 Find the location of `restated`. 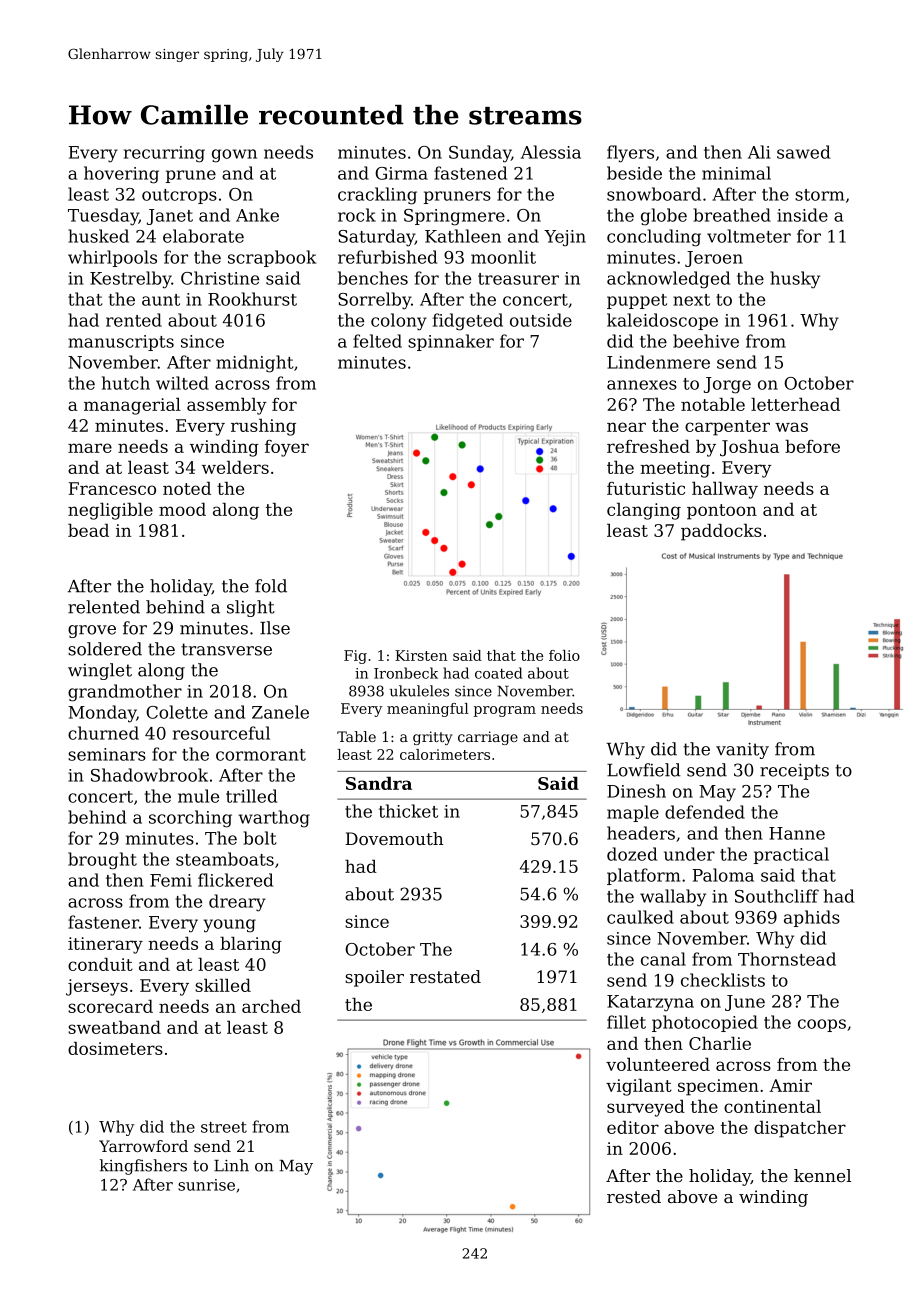

restated is located at coordinates (445, 976).
